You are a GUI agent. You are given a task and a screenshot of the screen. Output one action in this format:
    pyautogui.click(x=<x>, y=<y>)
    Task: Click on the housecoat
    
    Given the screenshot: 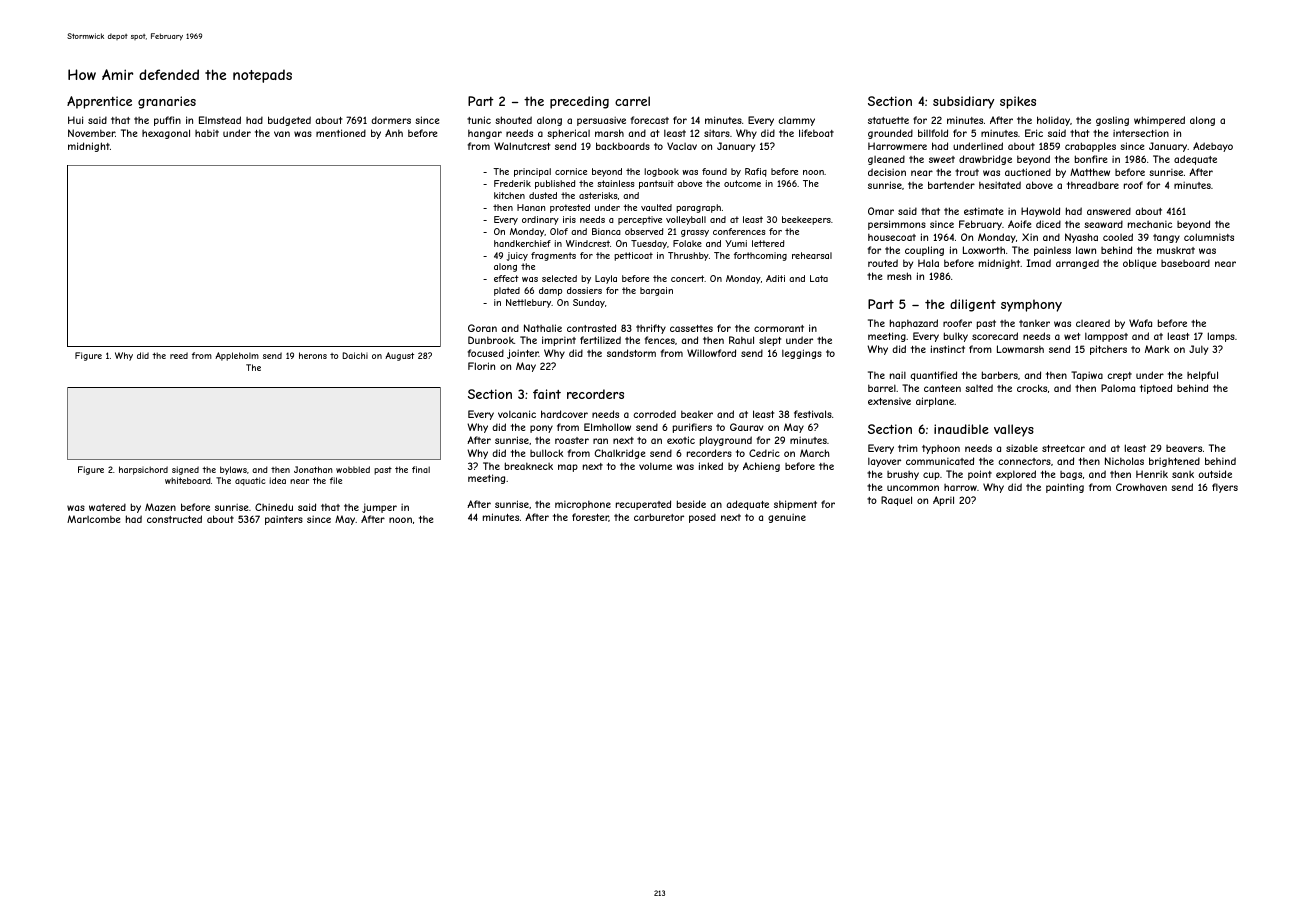 What is the action you would take?
    pyautogui.click(x=892, y=237)
